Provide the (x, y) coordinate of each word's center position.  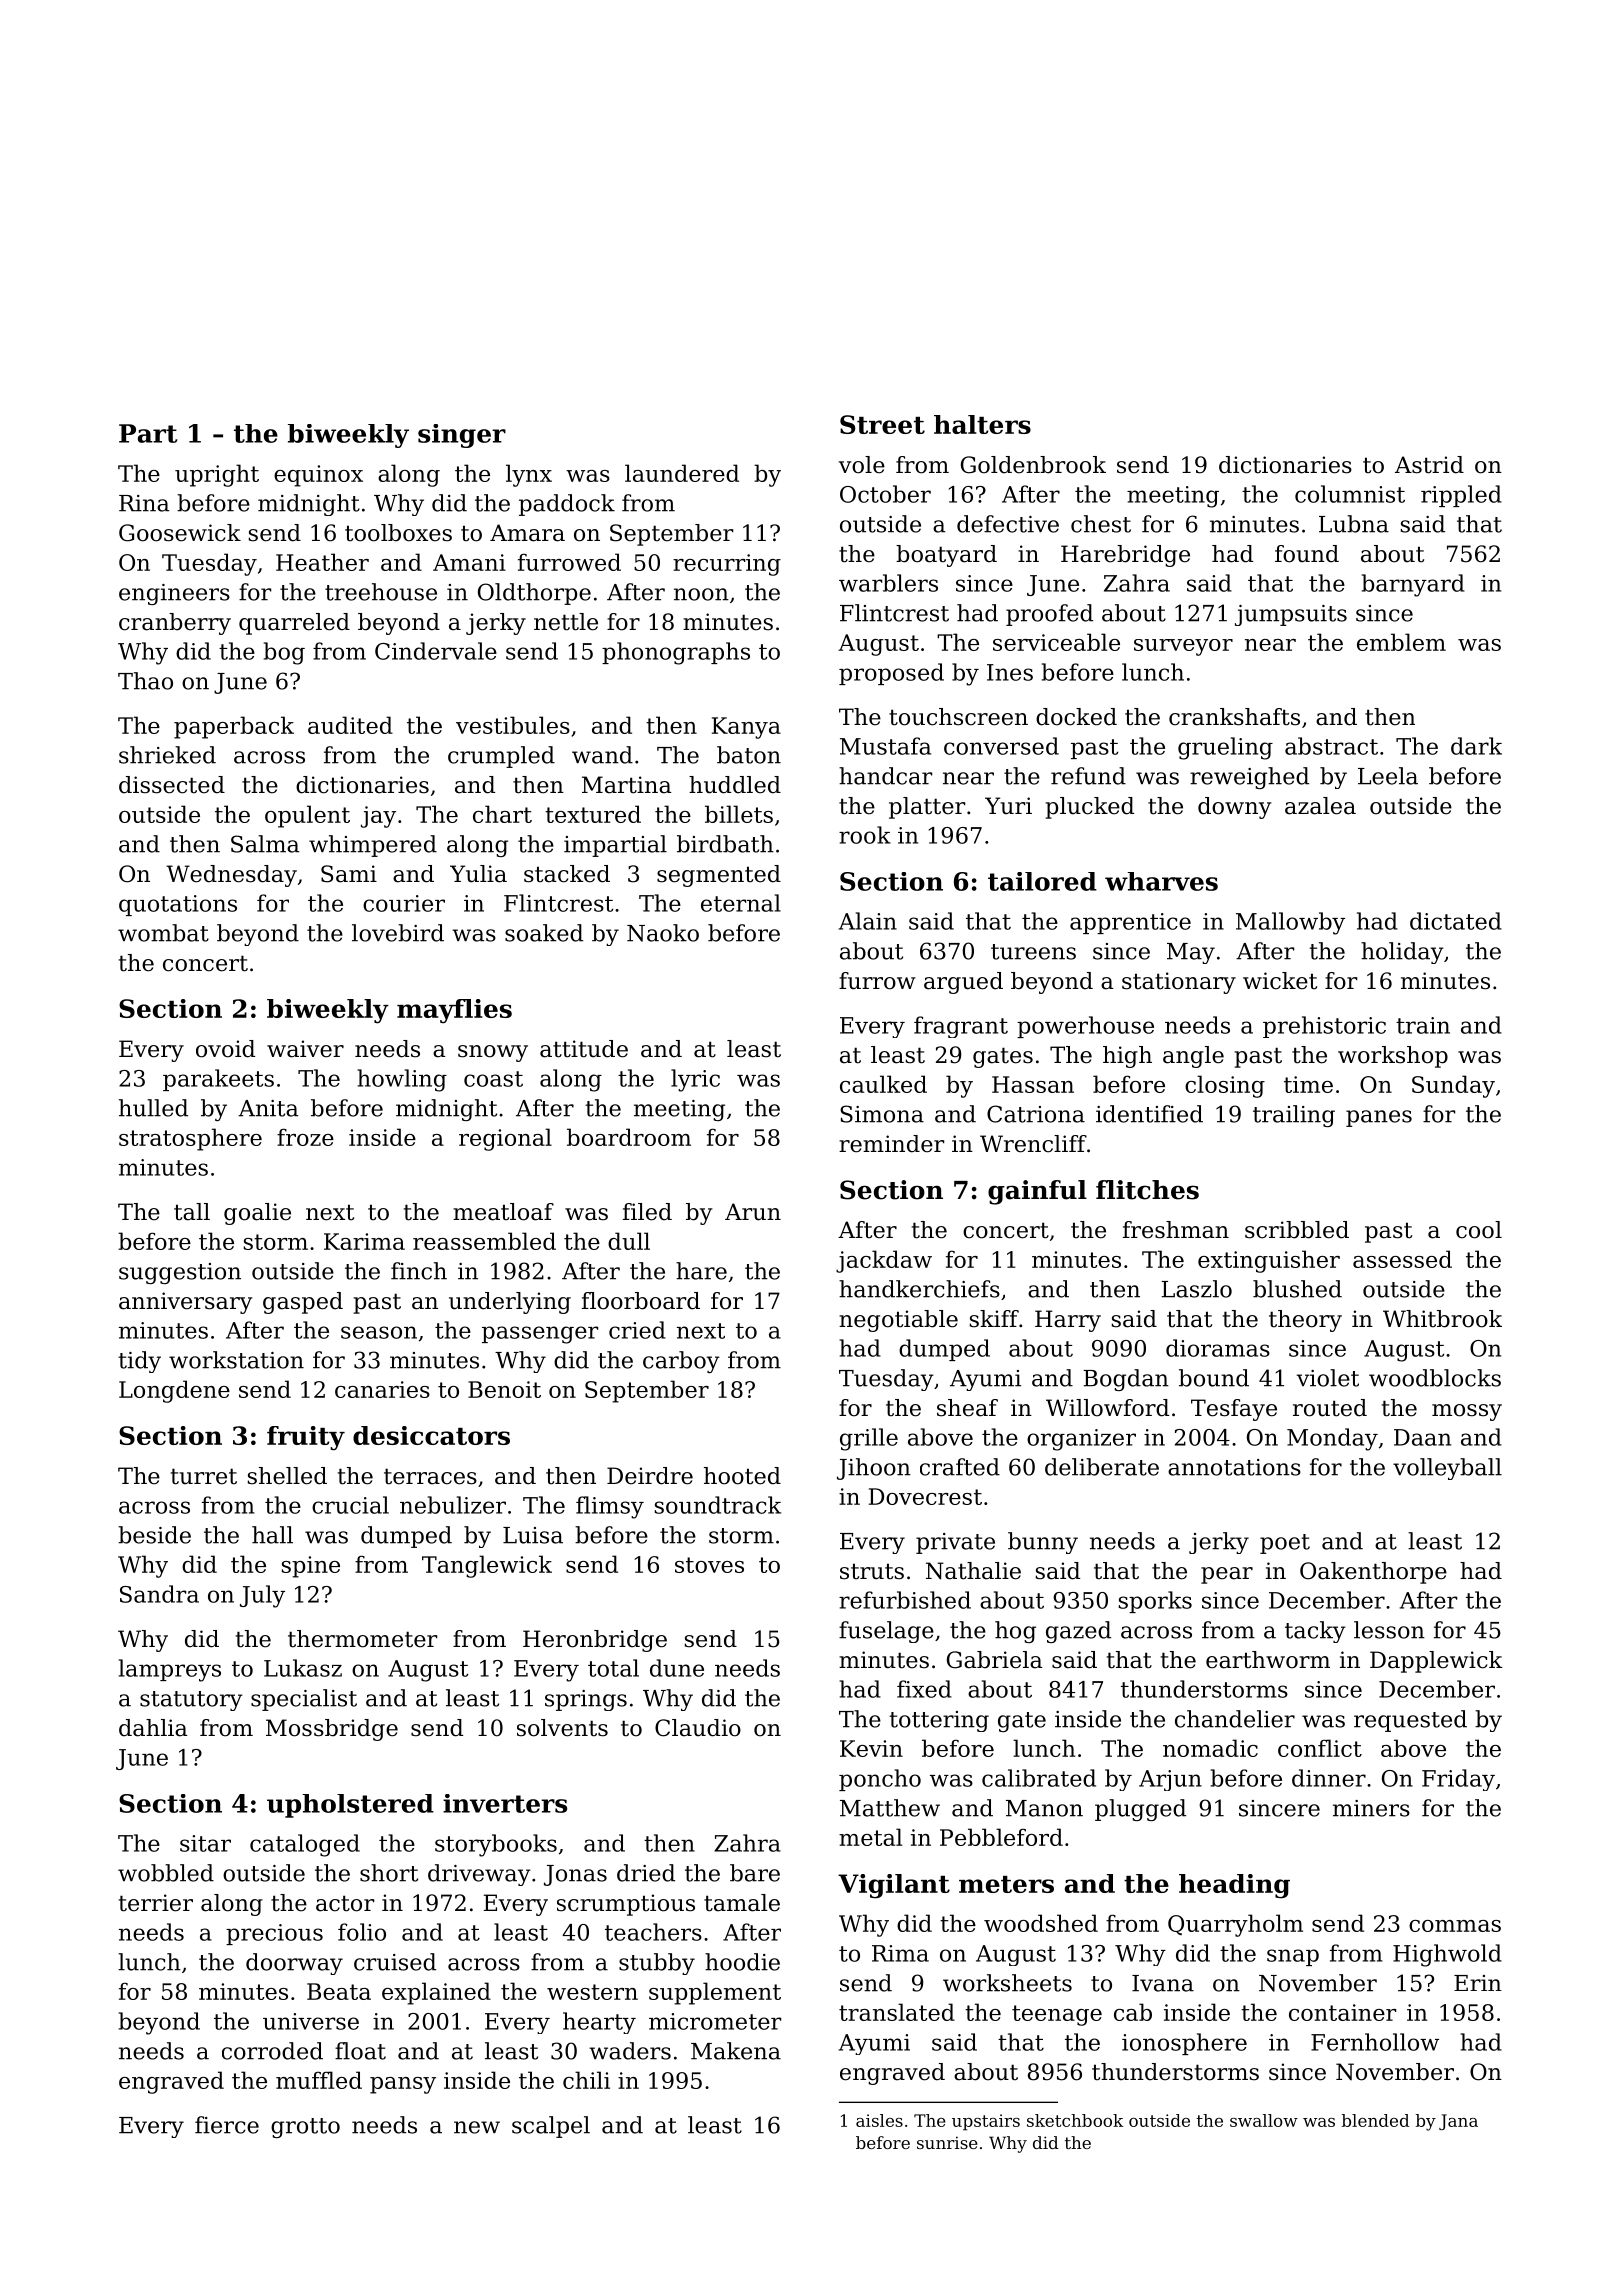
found (1307, 554)
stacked (567, 874)
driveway (479, 1875)
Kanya (746, 728)
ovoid (225, 1049)
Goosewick (180, 533)
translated (897, 2012)
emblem (1401, 642)
